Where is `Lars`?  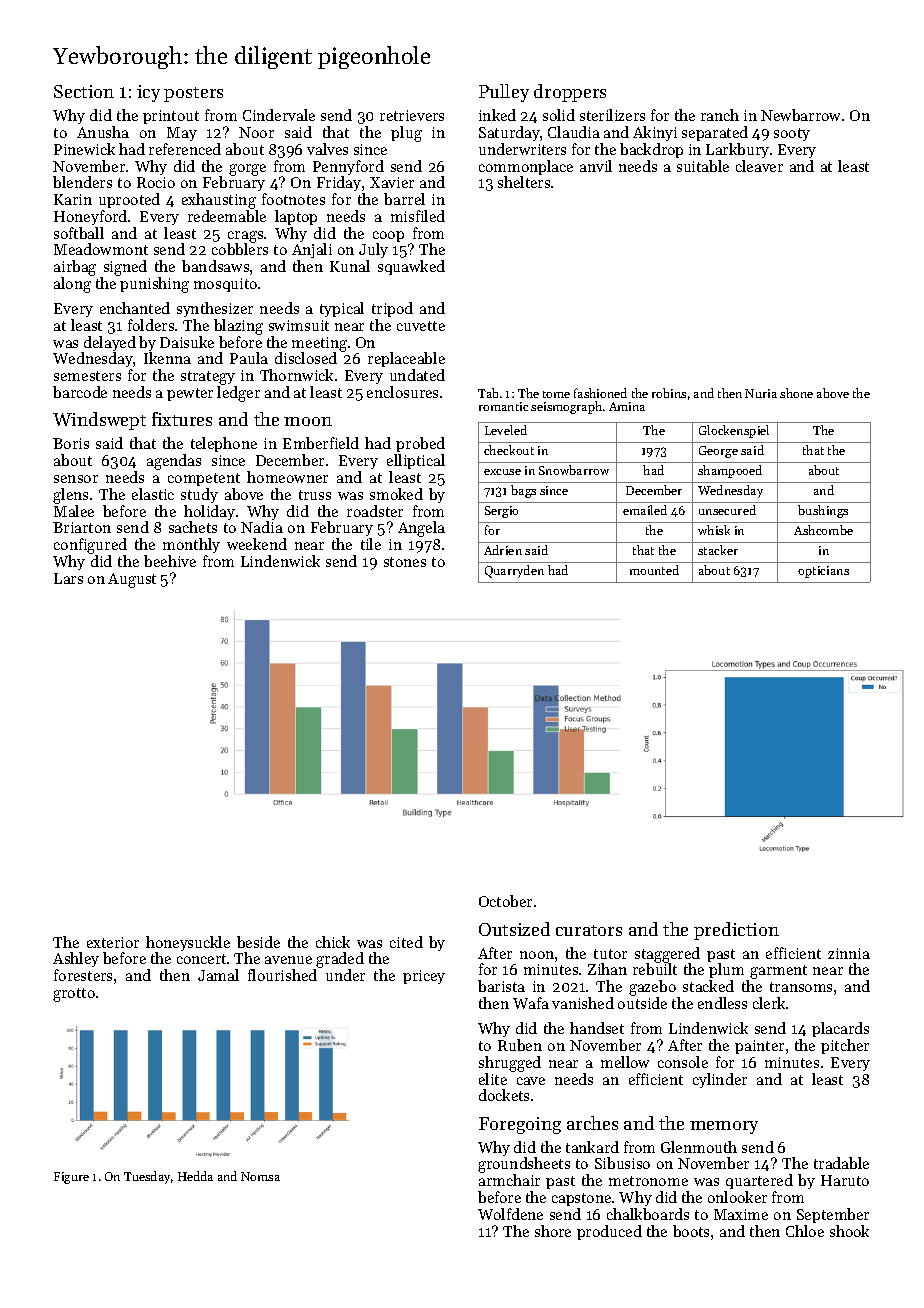
Lars is located at coordinates (68, 578).
